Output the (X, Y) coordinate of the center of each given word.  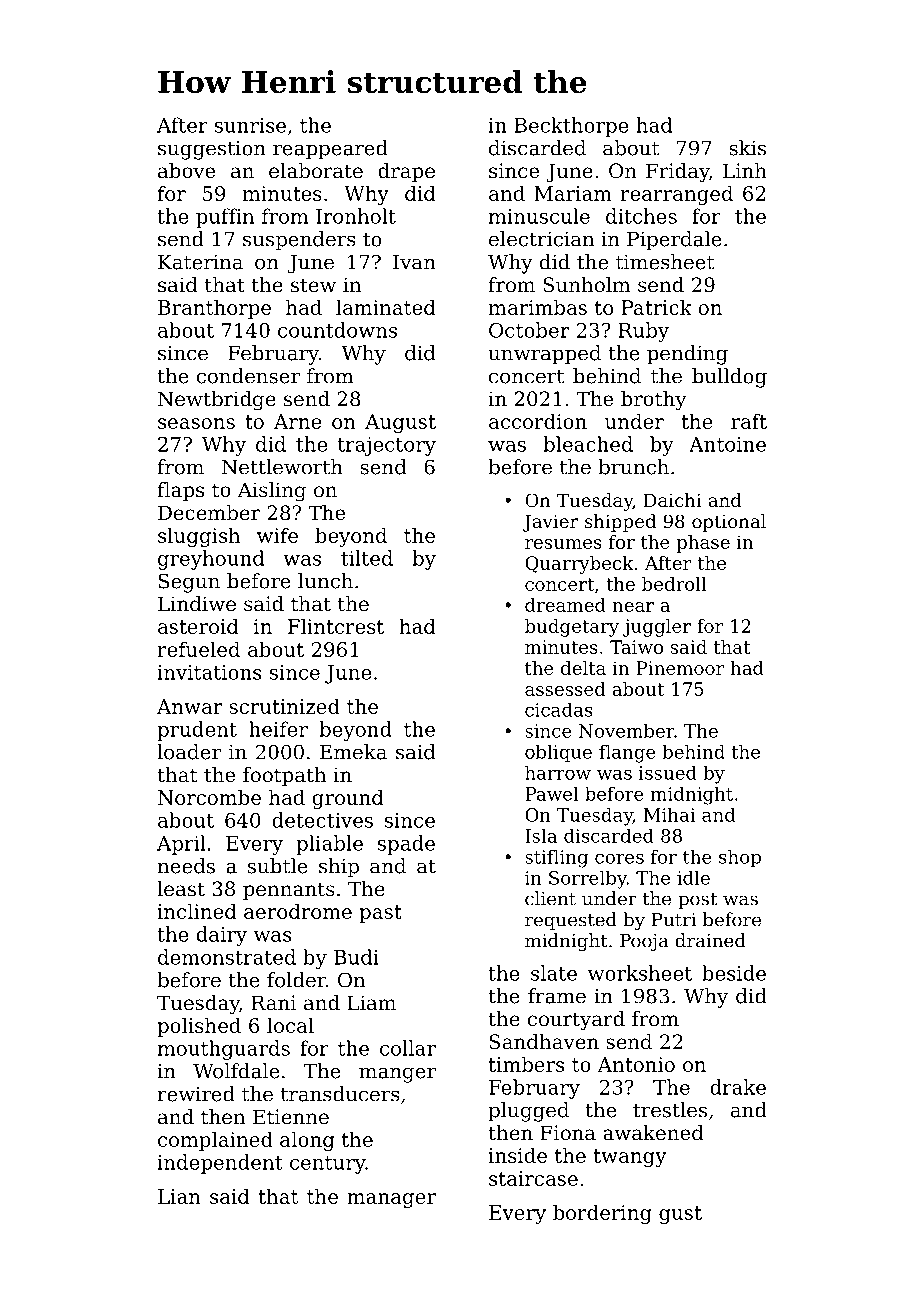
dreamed (565, 605)
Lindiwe (197, 604)
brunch (633, 467)
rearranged (677, 195)
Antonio (636, 1064)
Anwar (189, 706)
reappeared (330, 150)
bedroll (674, 584)
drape (406, 172)
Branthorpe (214, 309)
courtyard (576, 1021)
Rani (273, 1003)
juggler (657, 628)
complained (215, 1141)
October (529, 330)
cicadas (559, 710)
